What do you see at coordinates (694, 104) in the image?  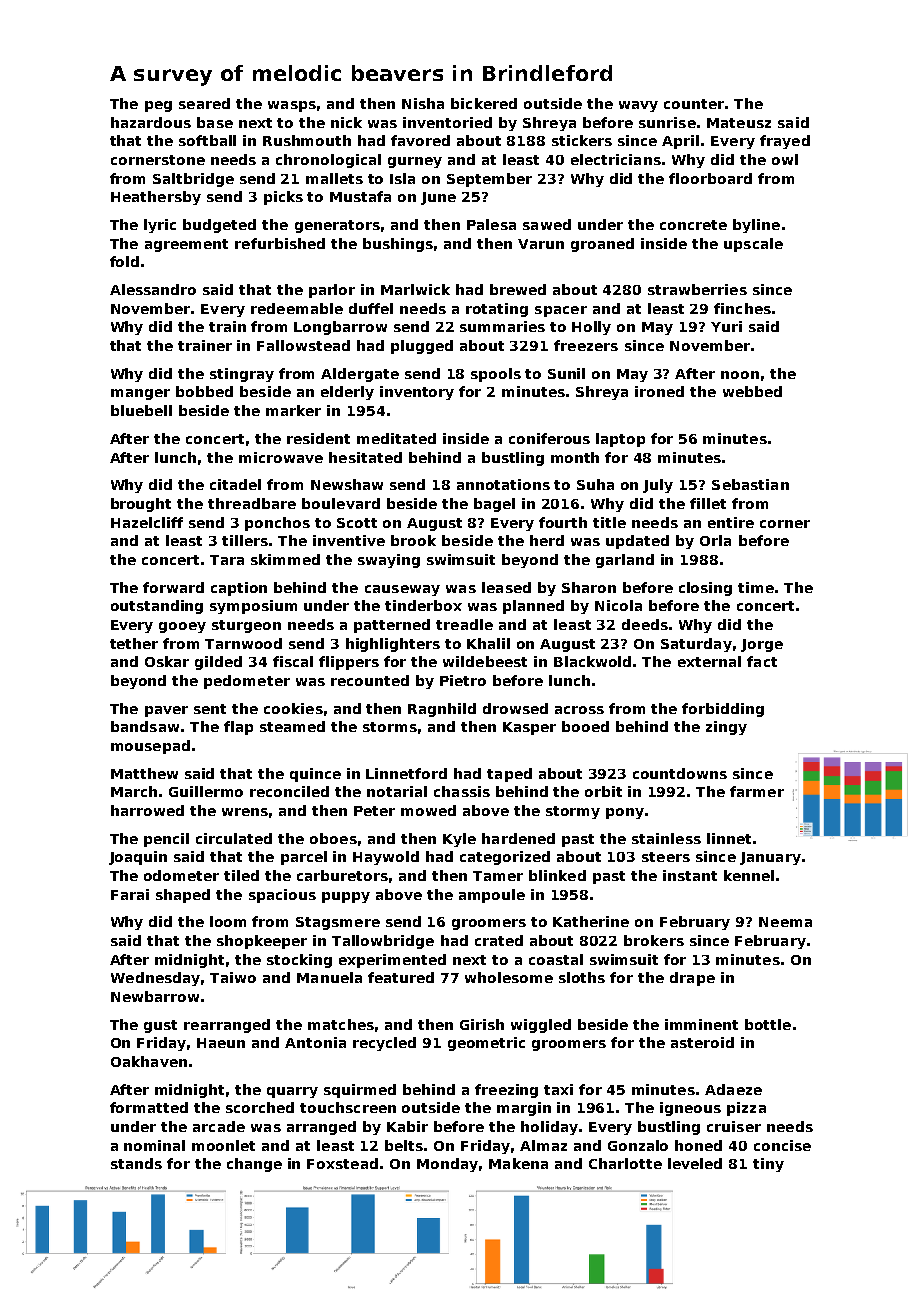 I see `counter` at bounding box center [694, 104].
